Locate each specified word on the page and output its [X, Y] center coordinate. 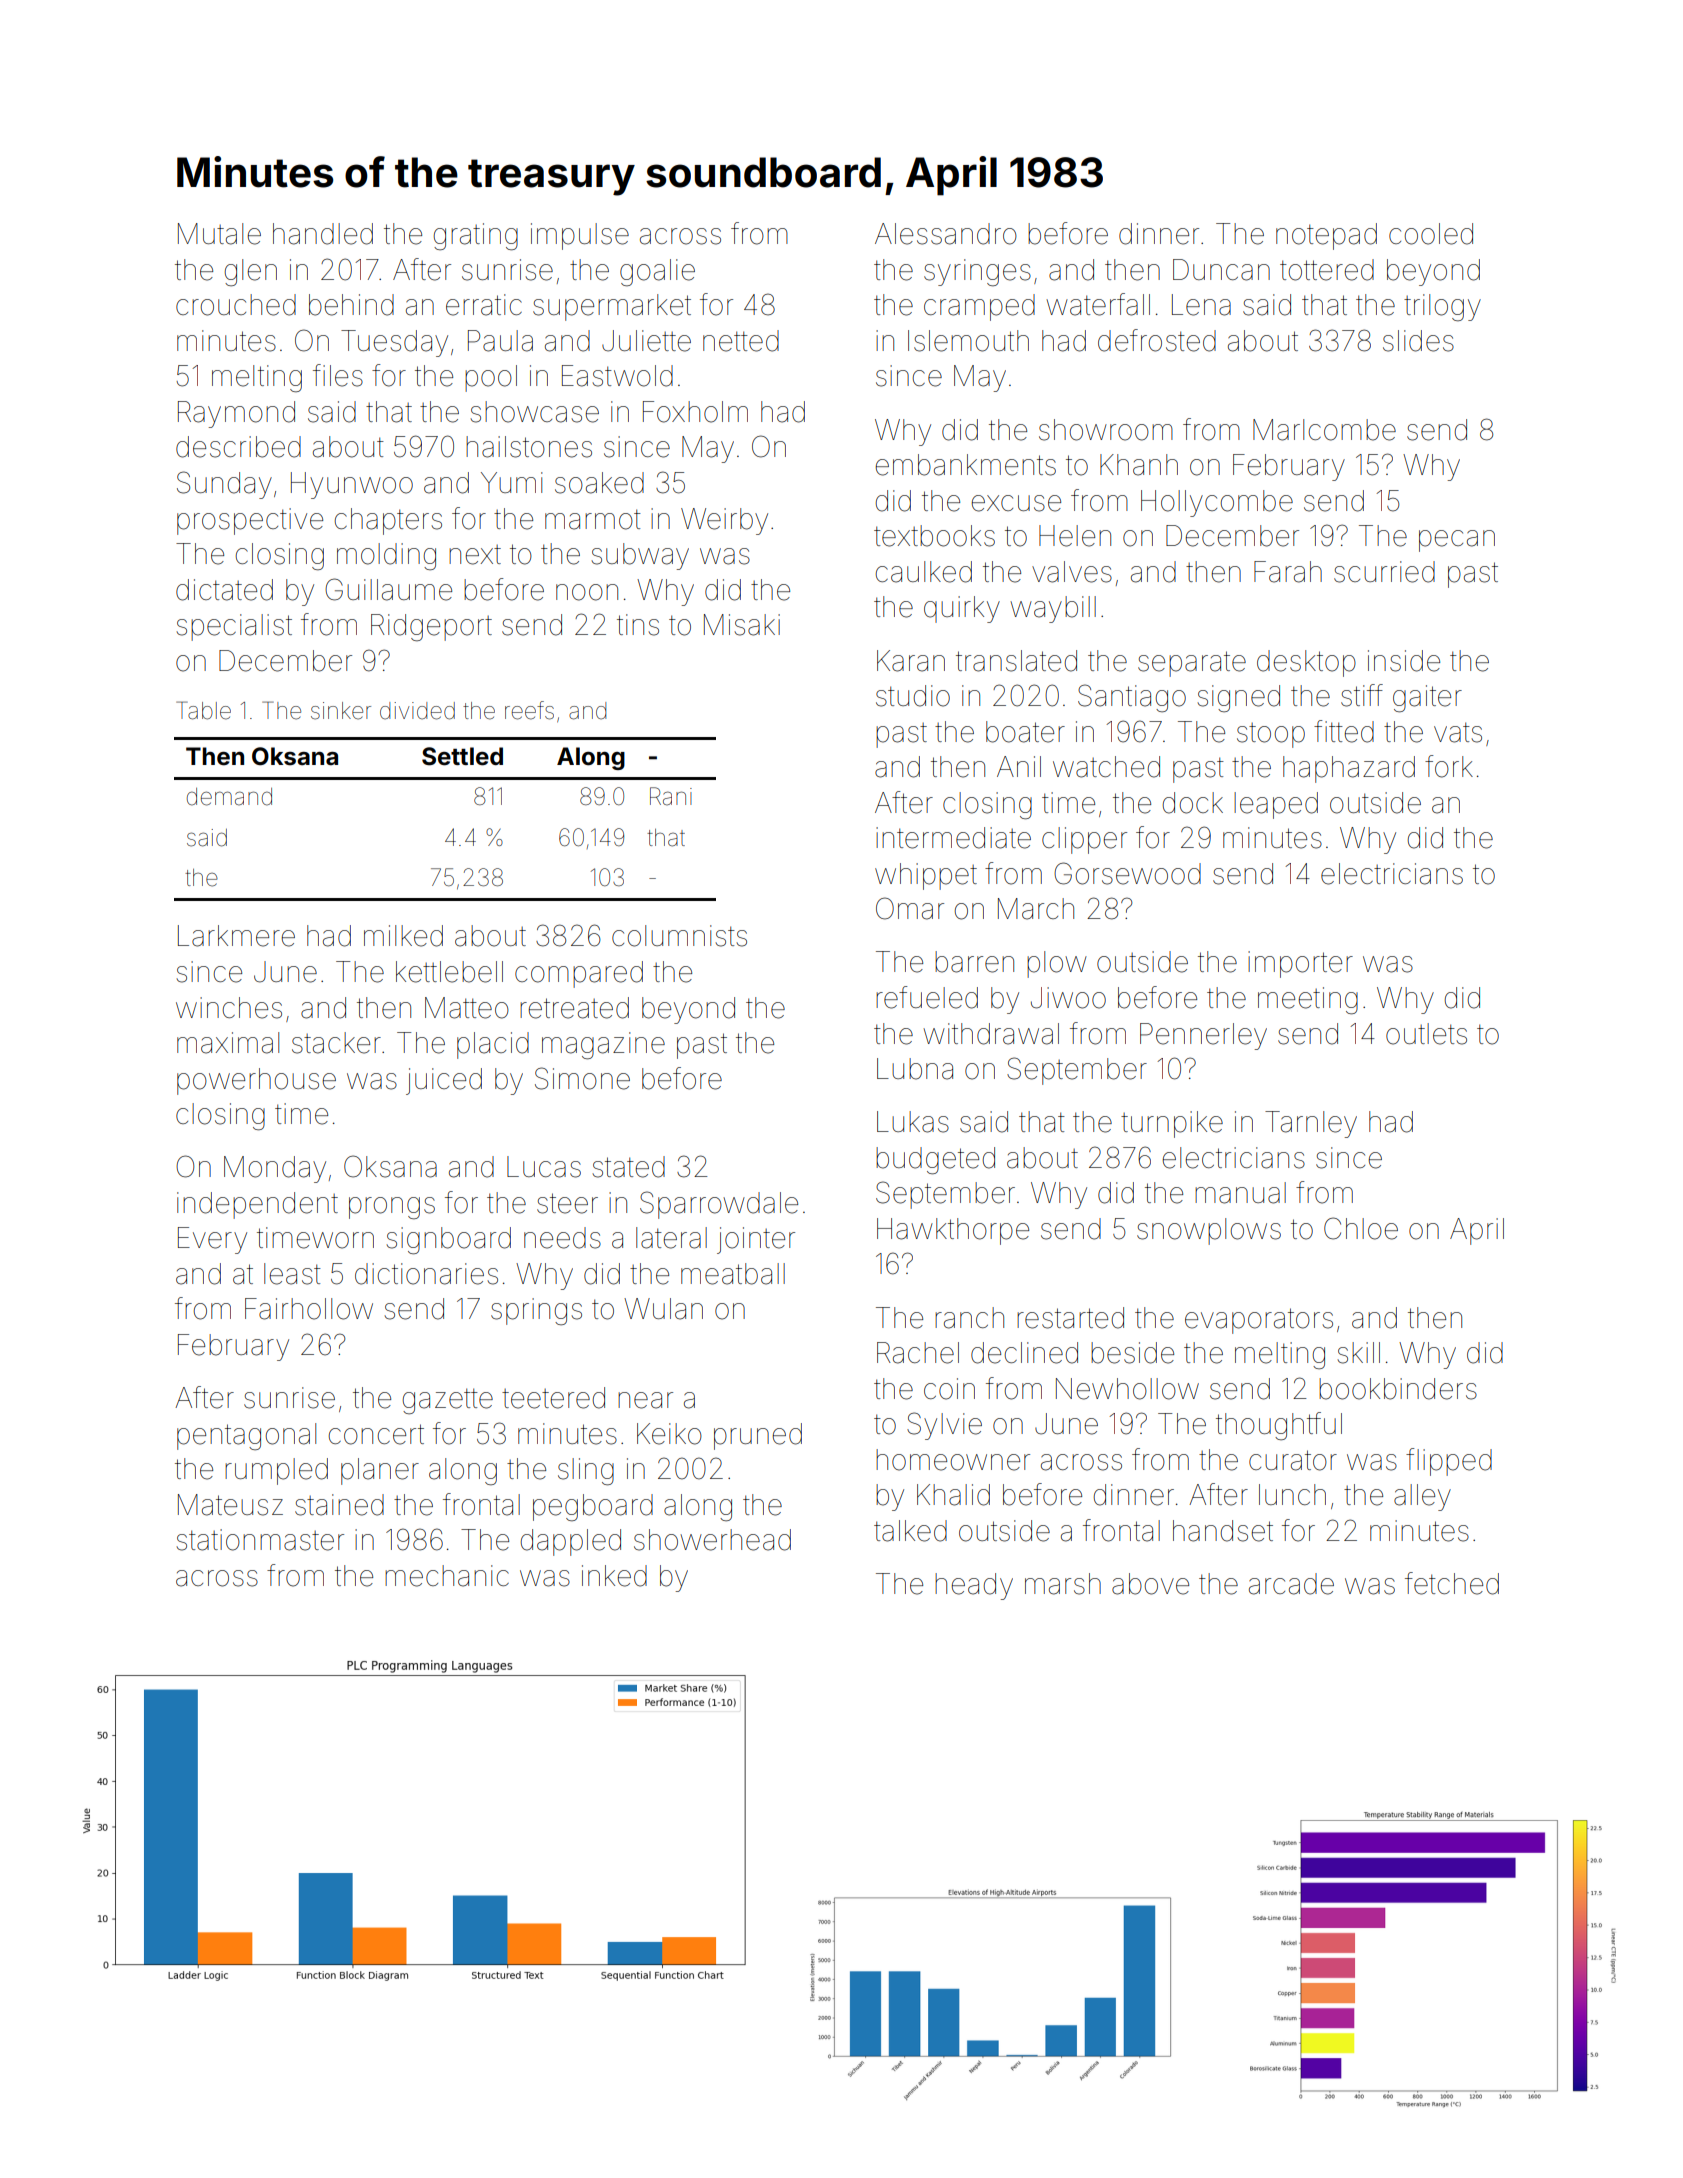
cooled [1431, 234]
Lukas [913, 1122]
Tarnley [1311, 1124]
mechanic [447, 1576]
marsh [1063, 1584]
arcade [1291, 1584]
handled [323, 234]
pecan [1457, 541]
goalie [657, 272]
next [475, 555]
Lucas [544, 1167]
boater [1025, 732]
